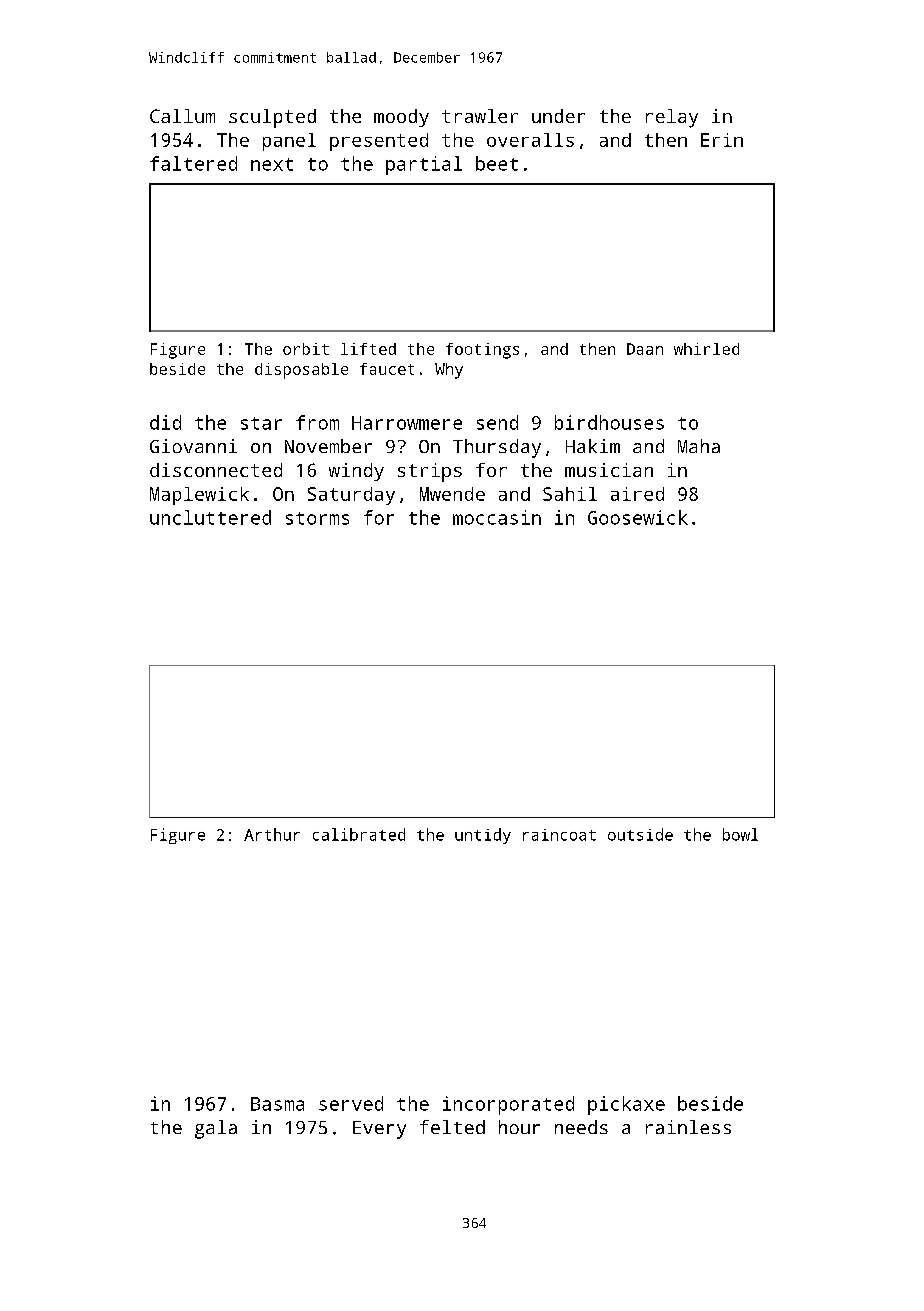  What do you see at coordinates (165, 422) in the image?
I see `did` at bounding box center [165, 422].
